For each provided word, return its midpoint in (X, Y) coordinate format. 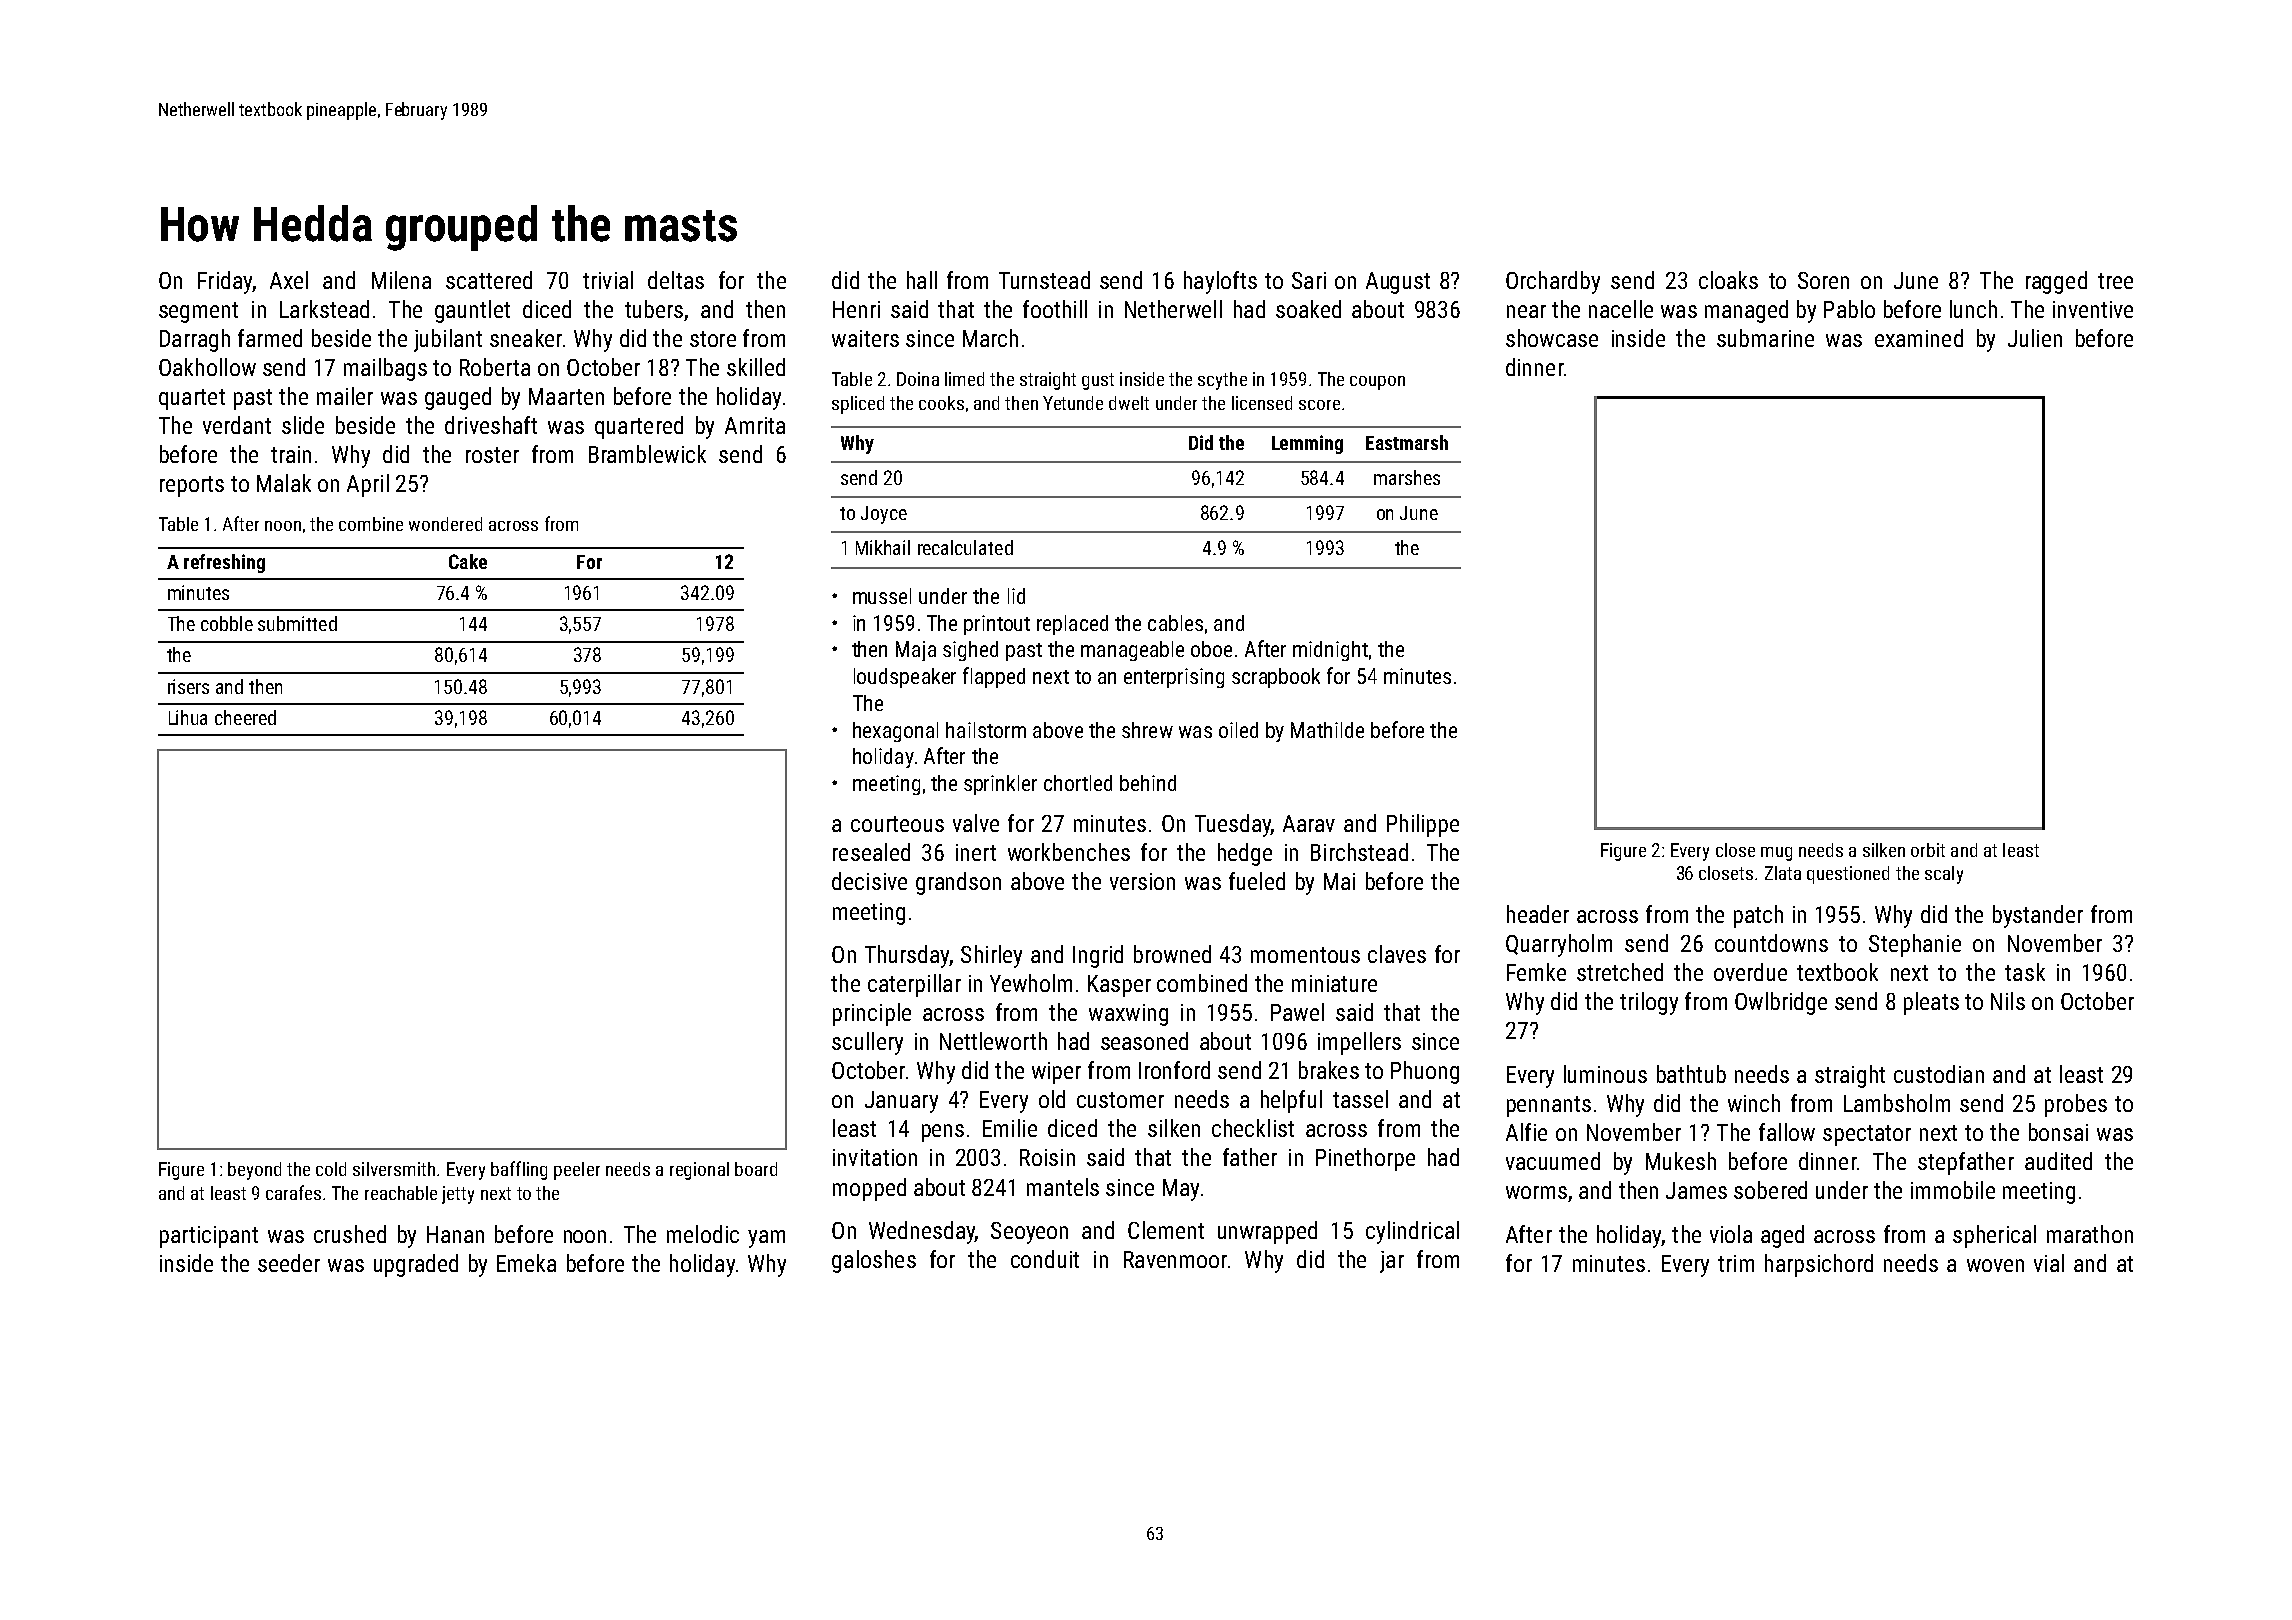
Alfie (1526, 1132)
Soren (1823, 280)
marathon (2090, 1234)
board (756, 1169)
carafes (293, 1192)
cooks (941, 403)
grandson (958, 883)
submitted (297, 623)
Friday (225, 282)
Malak (284, 483)
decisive (869, 881)
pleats (1931, 1003)
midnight (1330, 651)
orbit (1928, 850)
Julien (2035, 338)
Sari (1309, 280)
